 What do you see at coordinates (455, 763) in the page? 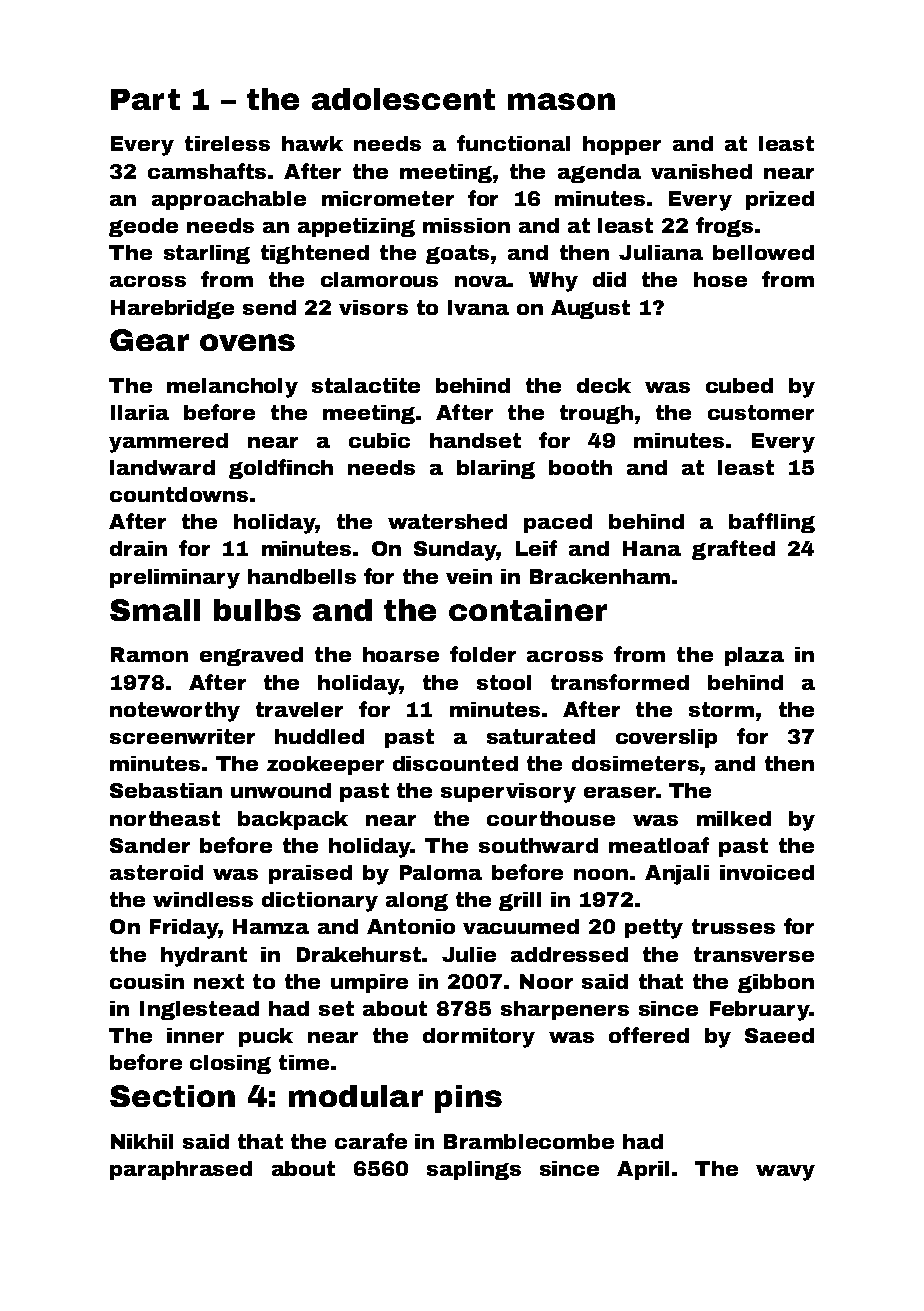
I see `discounted` at bounding box center [455, 763].
